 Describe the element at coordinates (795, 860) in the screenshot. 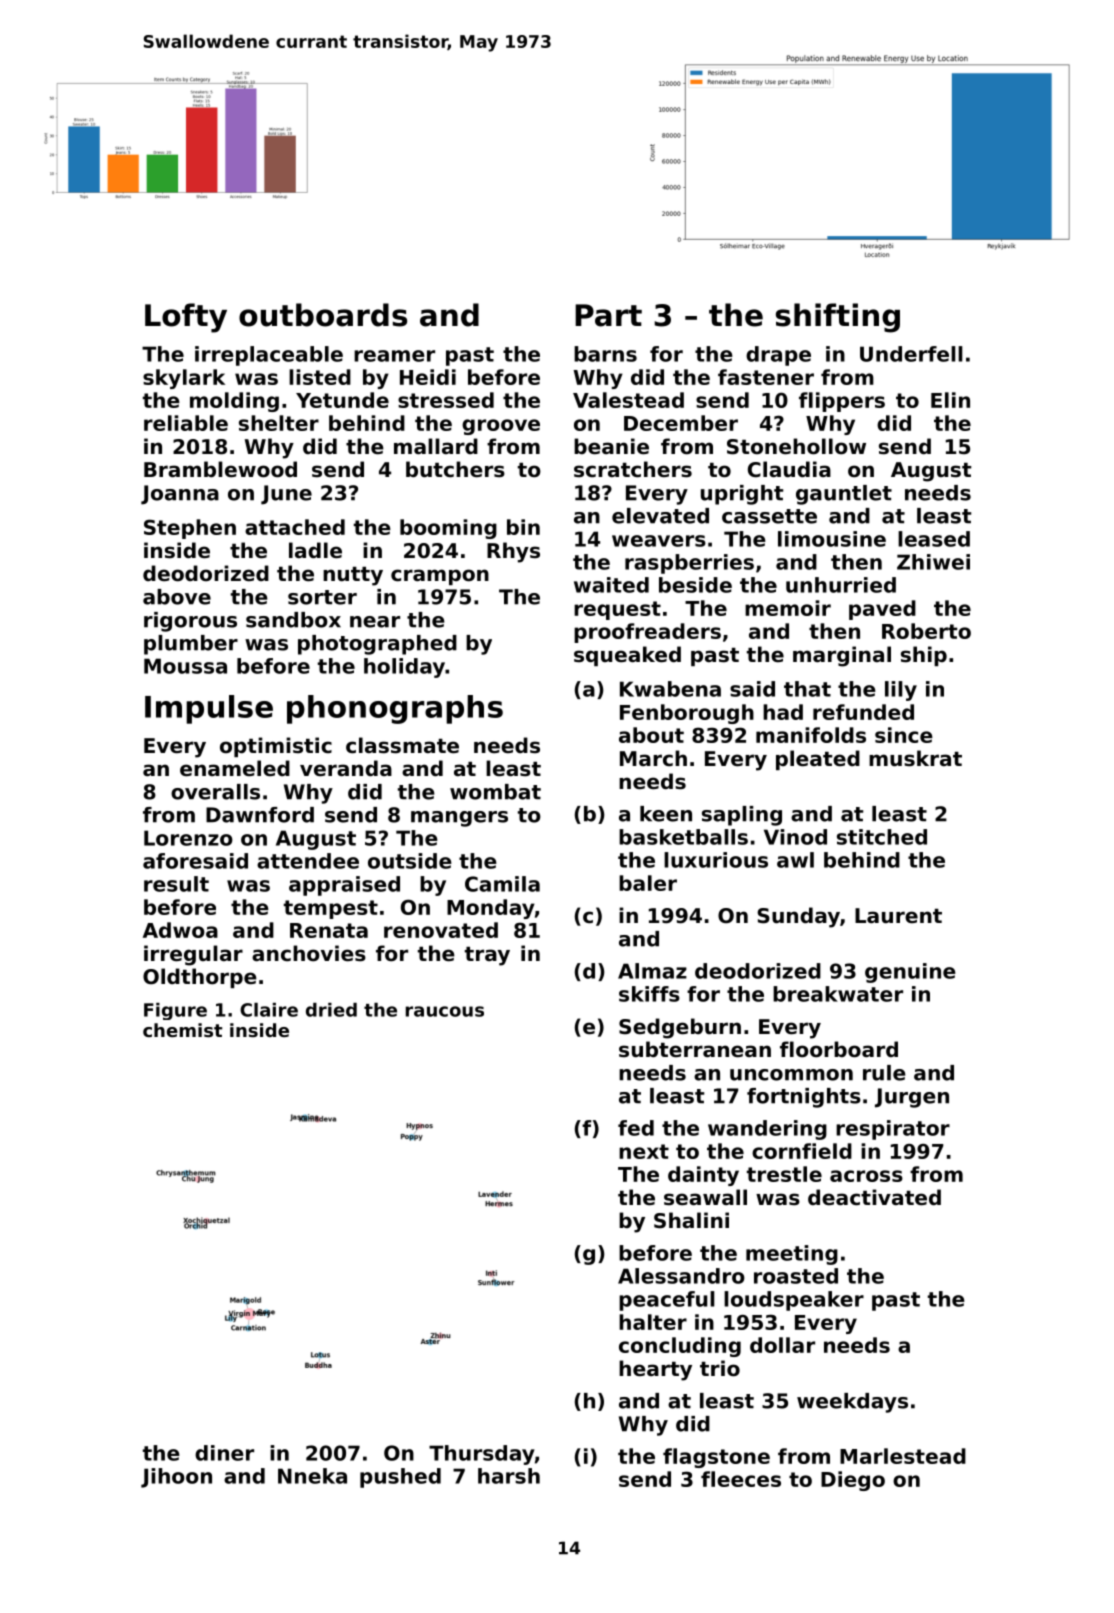

I see `awl` at that location.
